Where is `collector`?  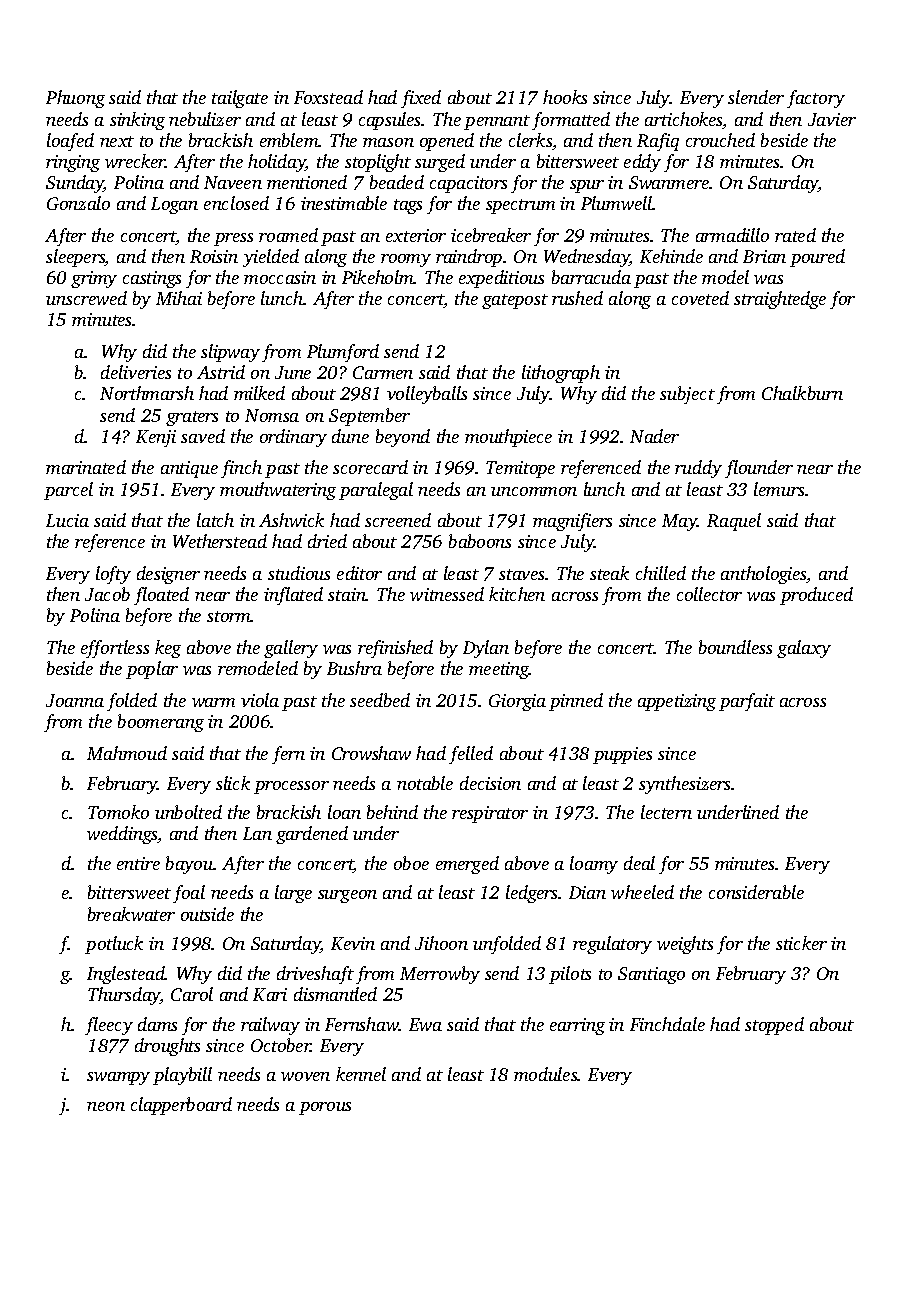 collector is located at coordinates (709, 594).
